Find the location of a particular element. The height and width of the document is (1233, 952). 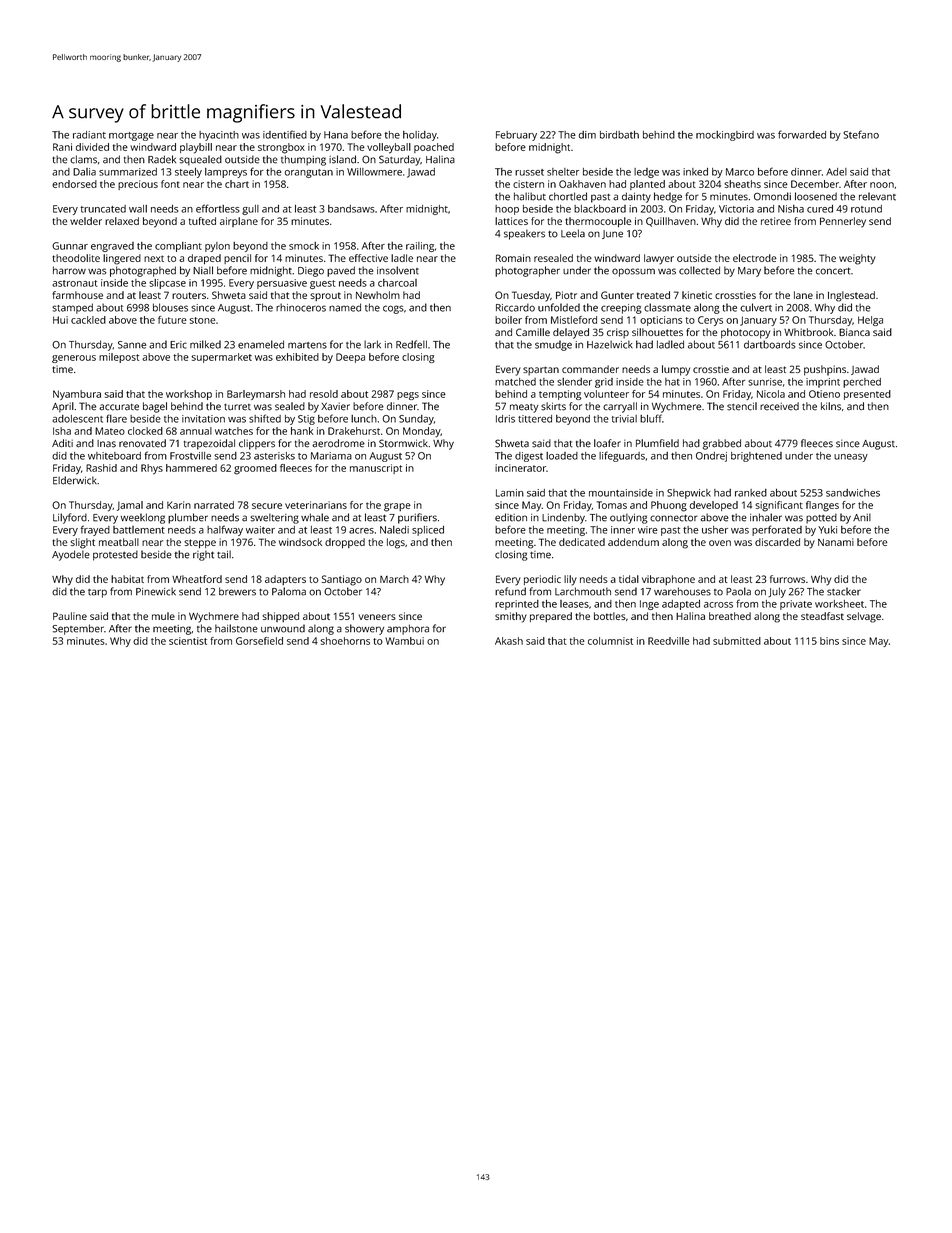

shifted is located at coordinates (265, 418).
